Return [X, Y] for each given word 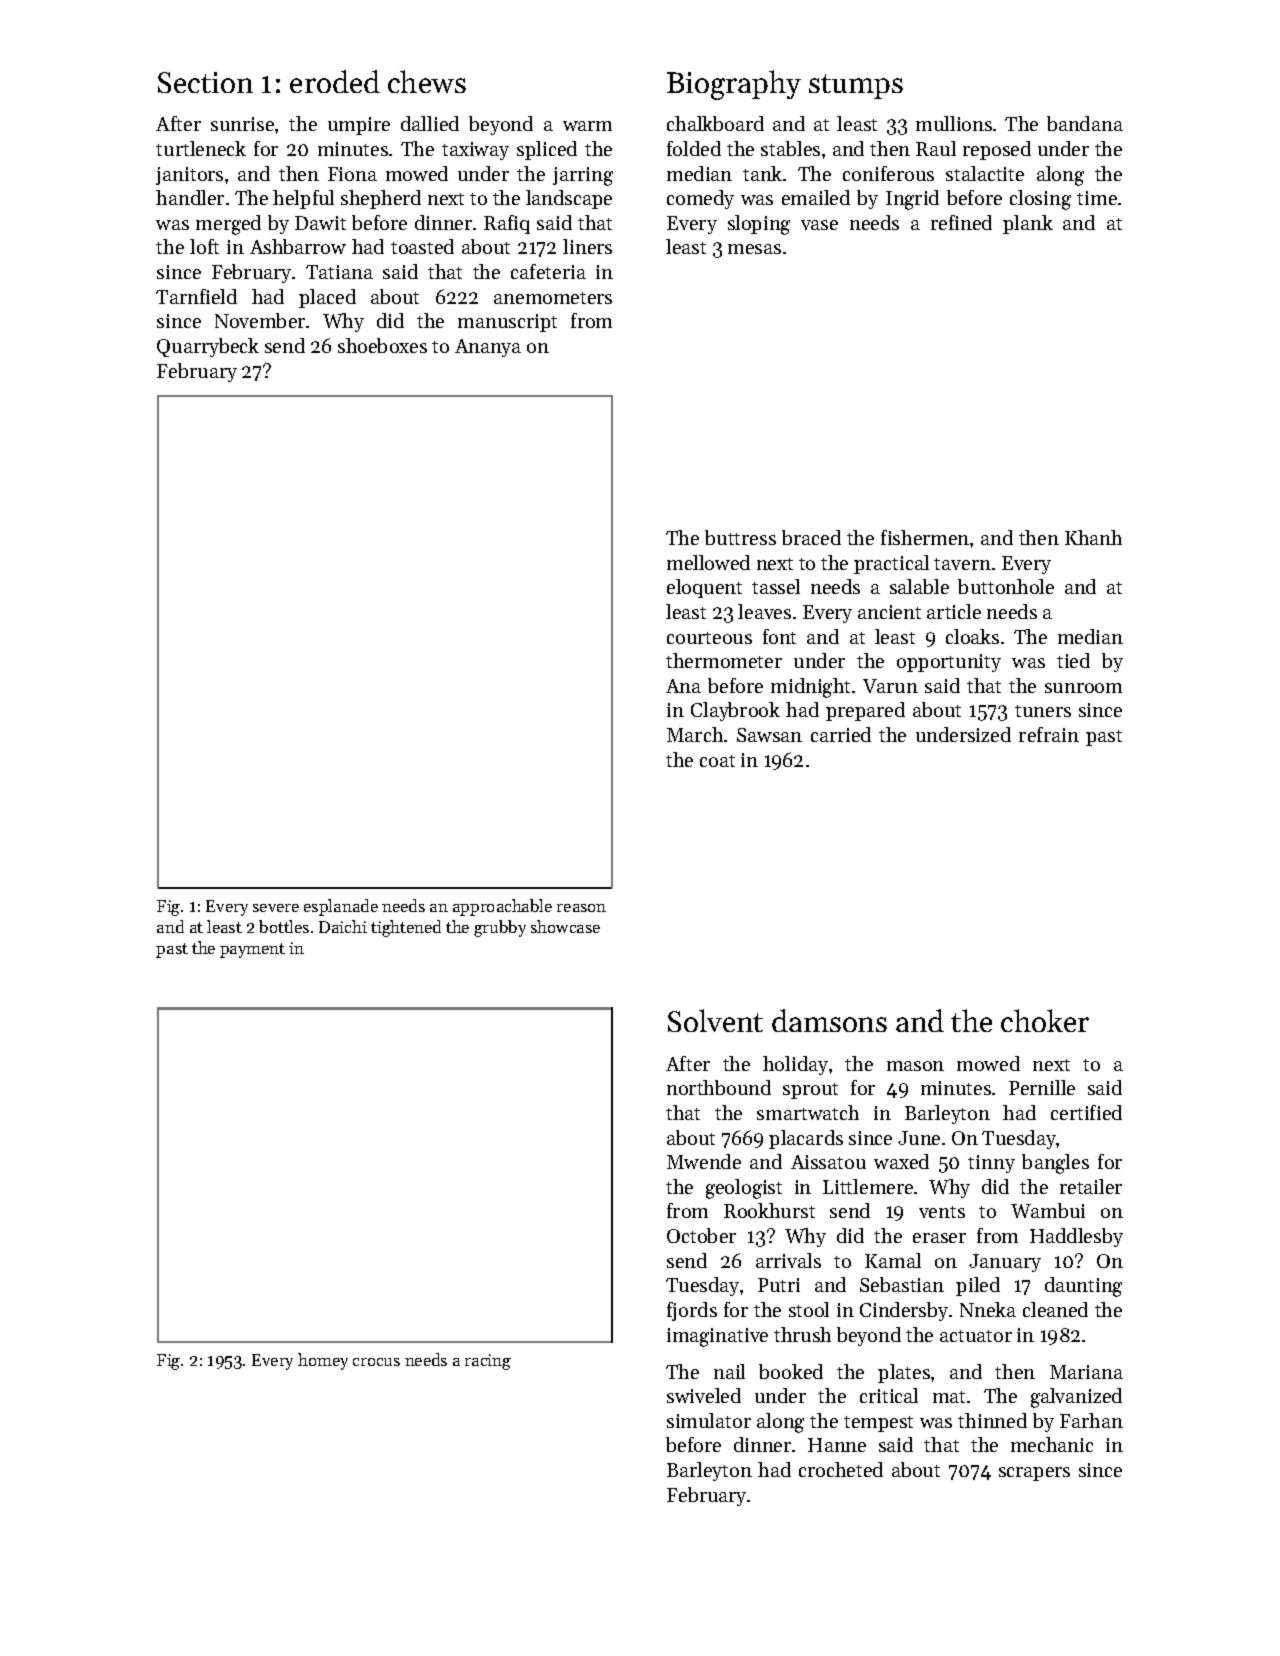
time [1097, 198]
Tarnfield [196, 296]
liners [587, 246]
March [695, 734]
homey [323, 1361]
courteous [709, 638]
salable [919, 586]
